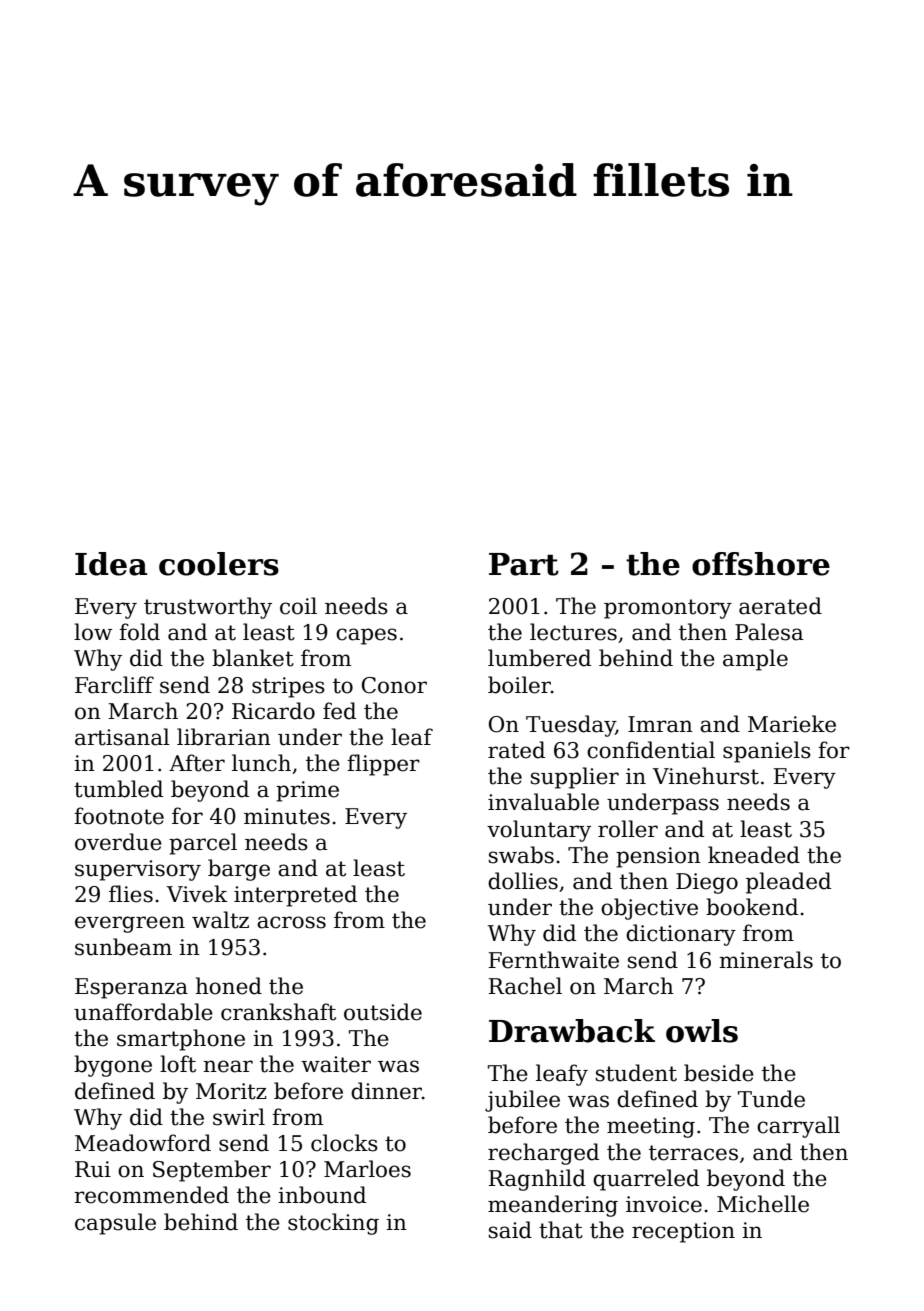  What do you see at coordinates (761, 564) in the image?
I see `offshore` at bounding box center [761, 564].
